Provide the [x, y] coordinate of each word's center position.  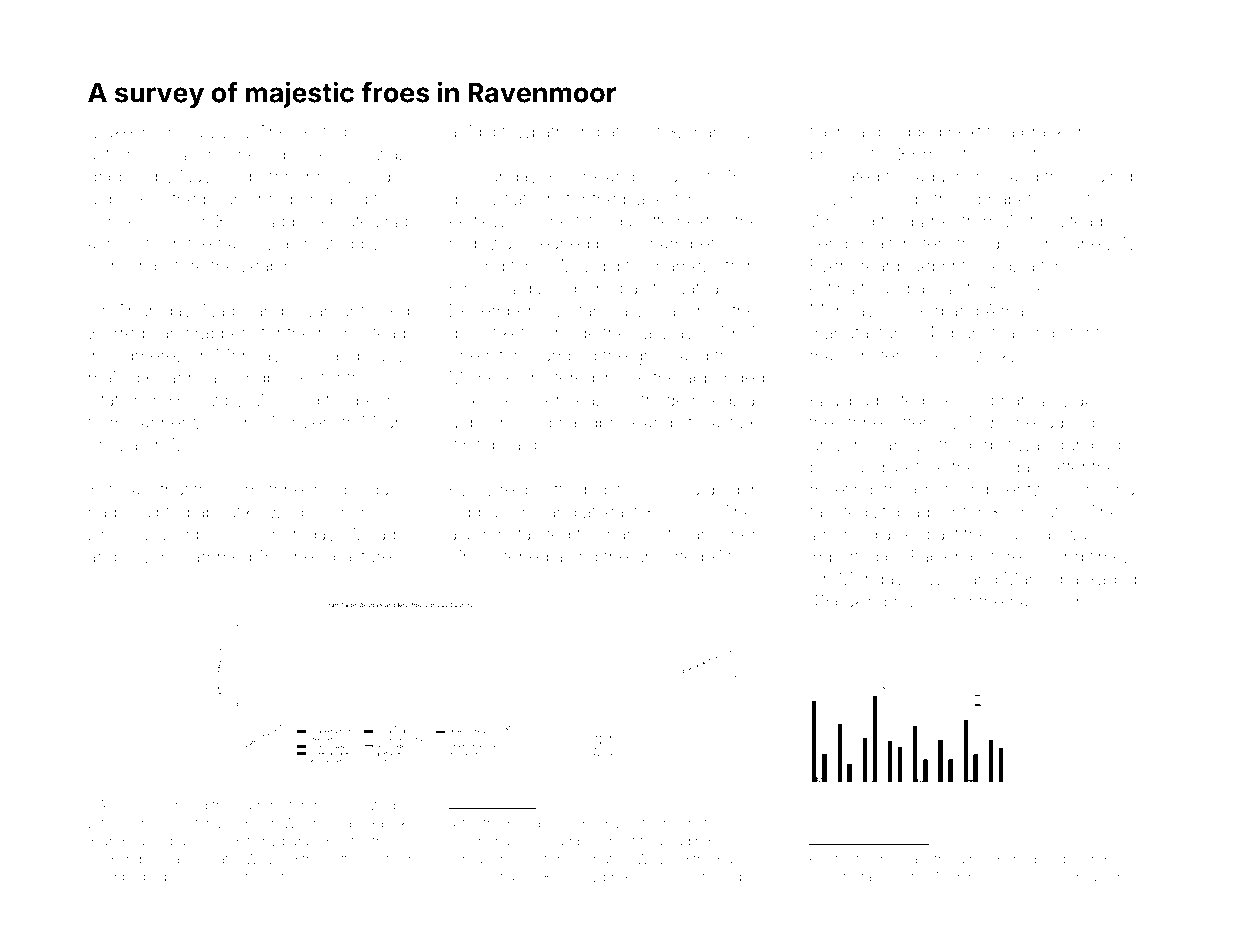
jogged [914, 133]
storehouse [318, 806]
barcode [743, 859]
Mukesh [120, 131]
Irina [465, 556]
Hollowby [206, 402]
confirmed [175, 805]
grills [651, 357]
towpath [533, 133]
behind [1085, 859]
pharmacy [1030, 402]
